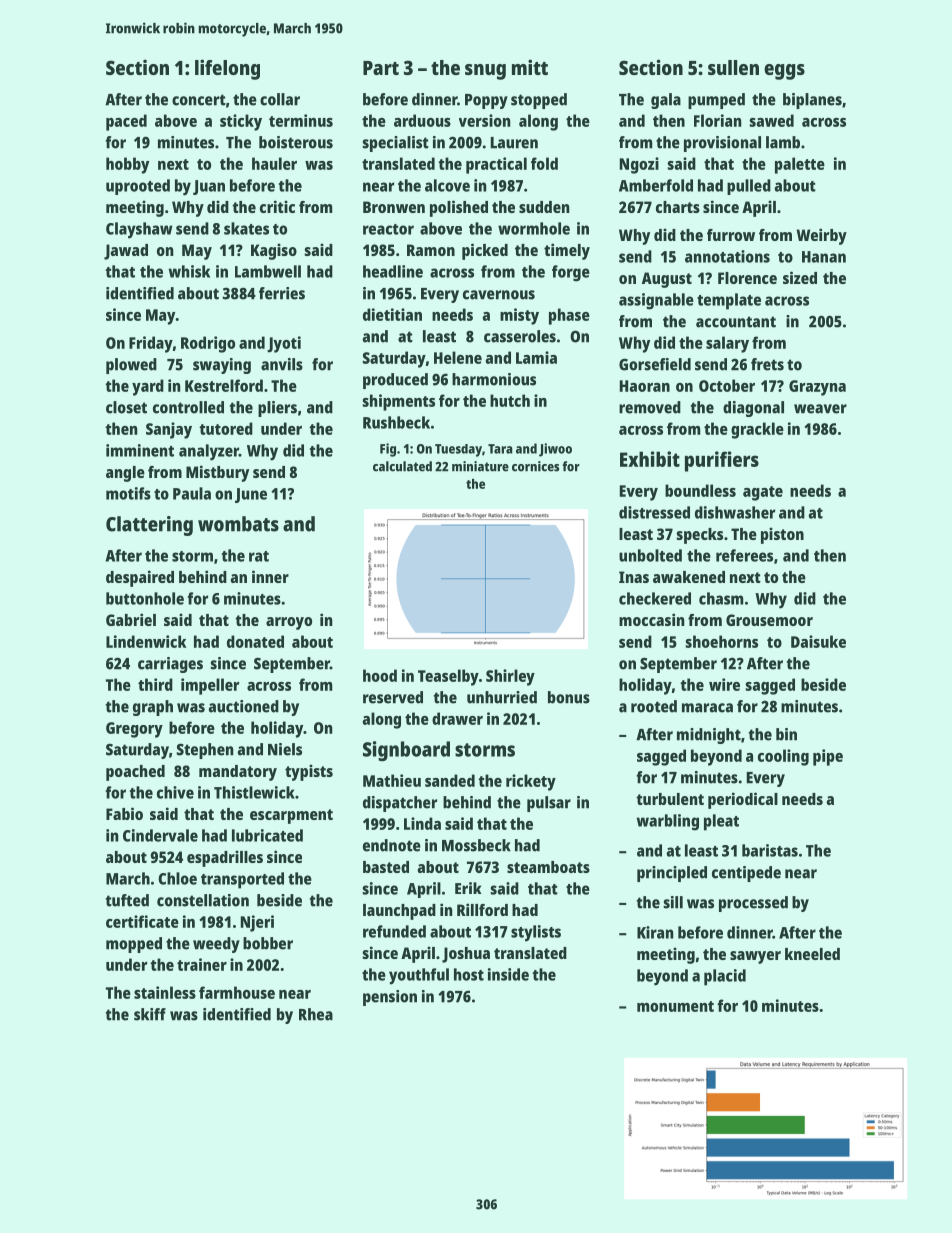 Image resolution: width=952 pixels, height=1233 pixels. Describe the element at coordinates (227, 69) in the screenshot. I see `lifelong` at that location.
